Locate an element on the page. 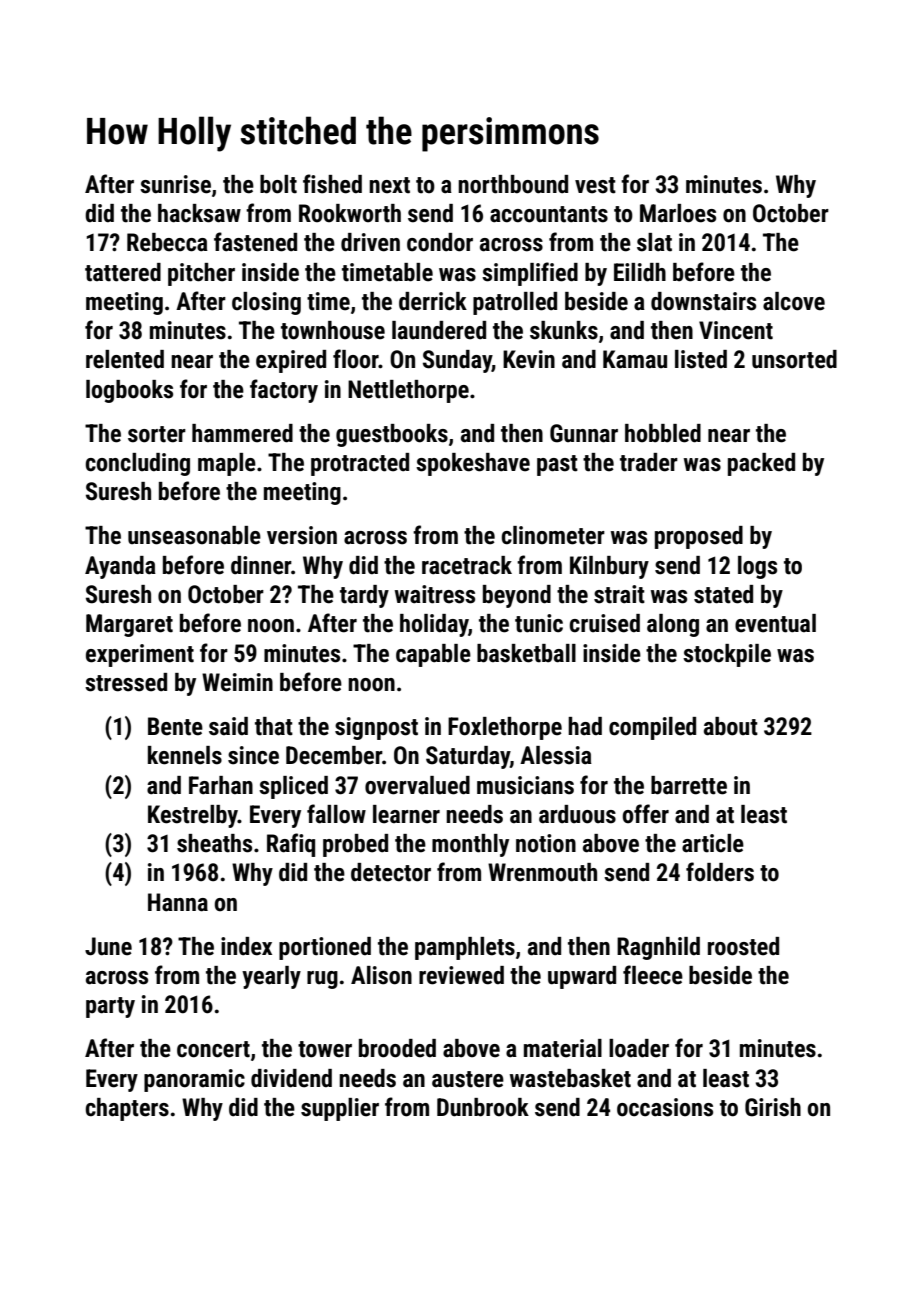 The image size is (924, 1311). downstairs is located at coordinates (703, 301).
